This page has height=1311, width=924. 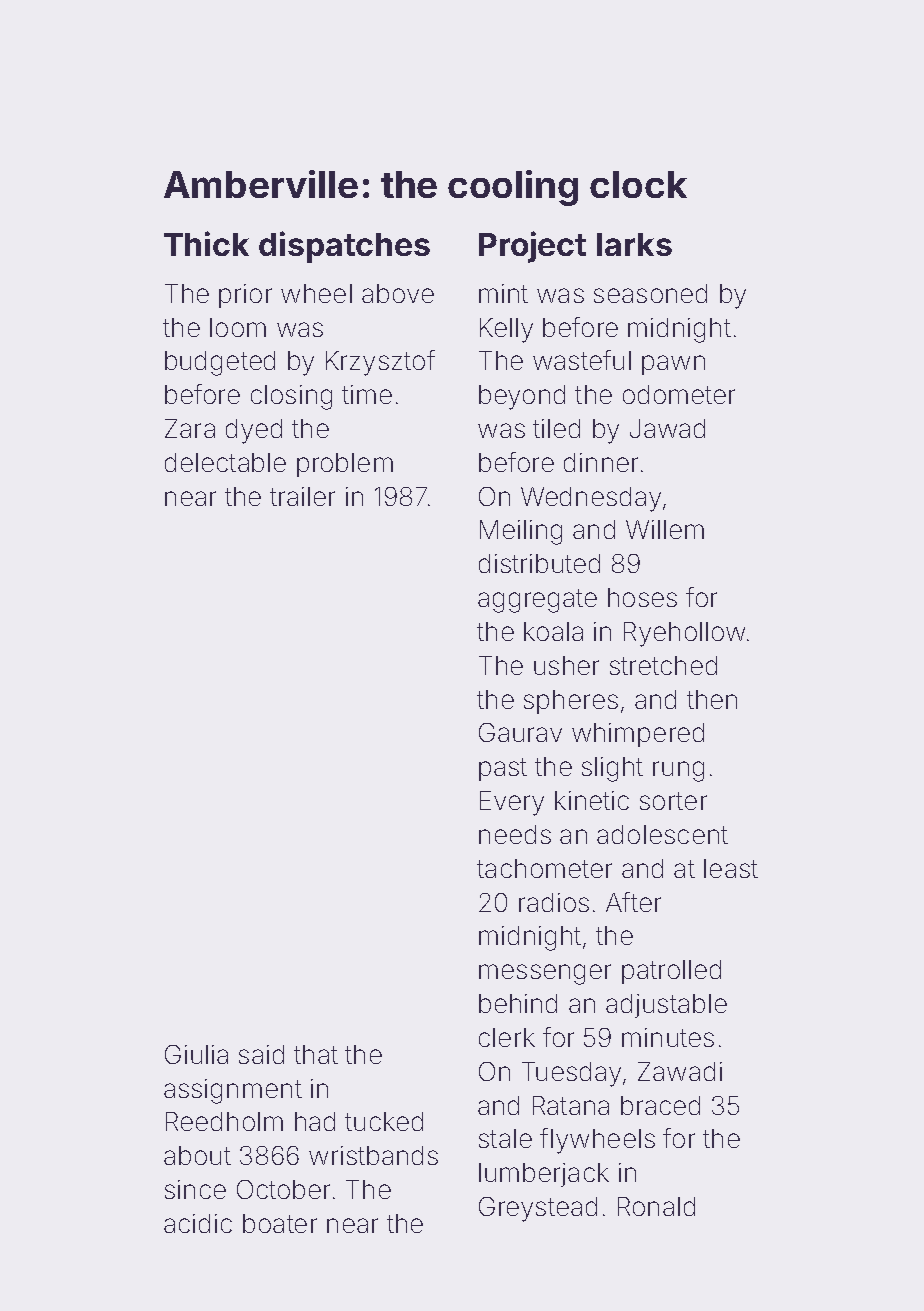 I want to click on boater, so click(x=280, y=1223).
